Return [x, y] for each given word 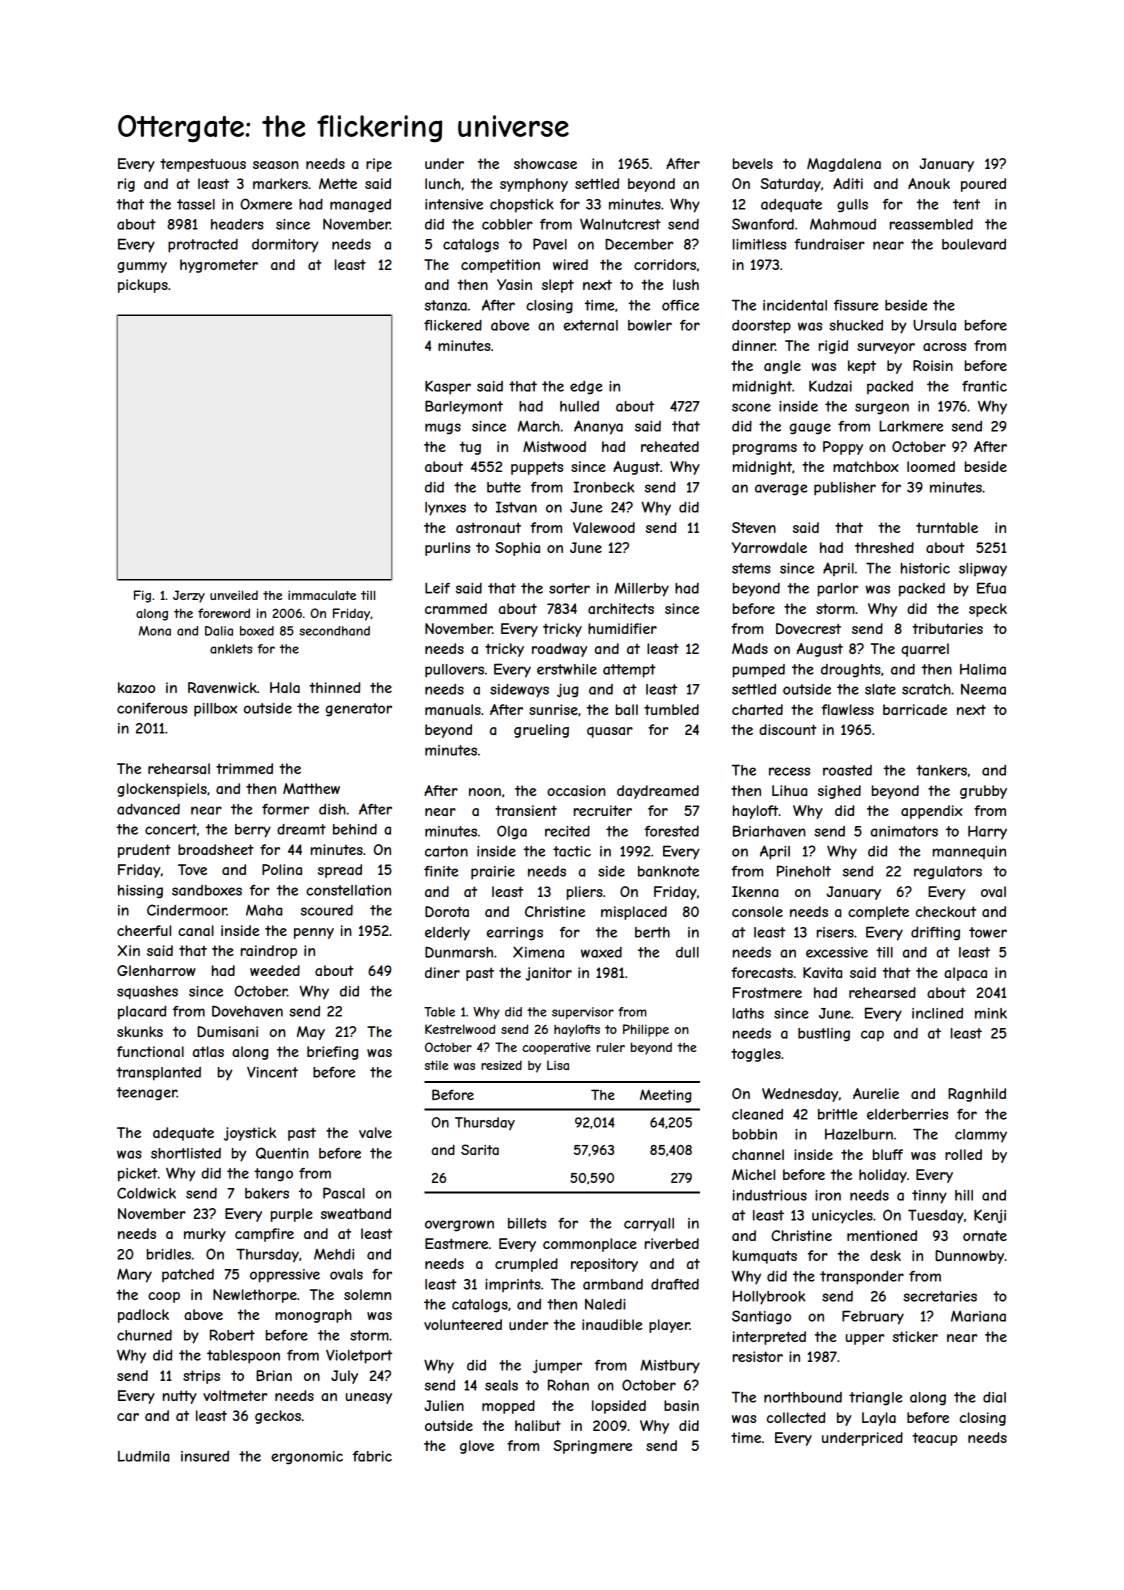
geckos [278, 1417]
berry [253, 831]
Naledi [605, 1304]
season [276, 165]
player [669, 1326]
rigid [833, 347]
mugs [443, 429]
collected [796, 1417]
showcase [545, 163]
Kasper [448, 387]
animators [904, 831]
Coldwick [146, 1193]
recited [567, 831]
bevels [753, 163]
